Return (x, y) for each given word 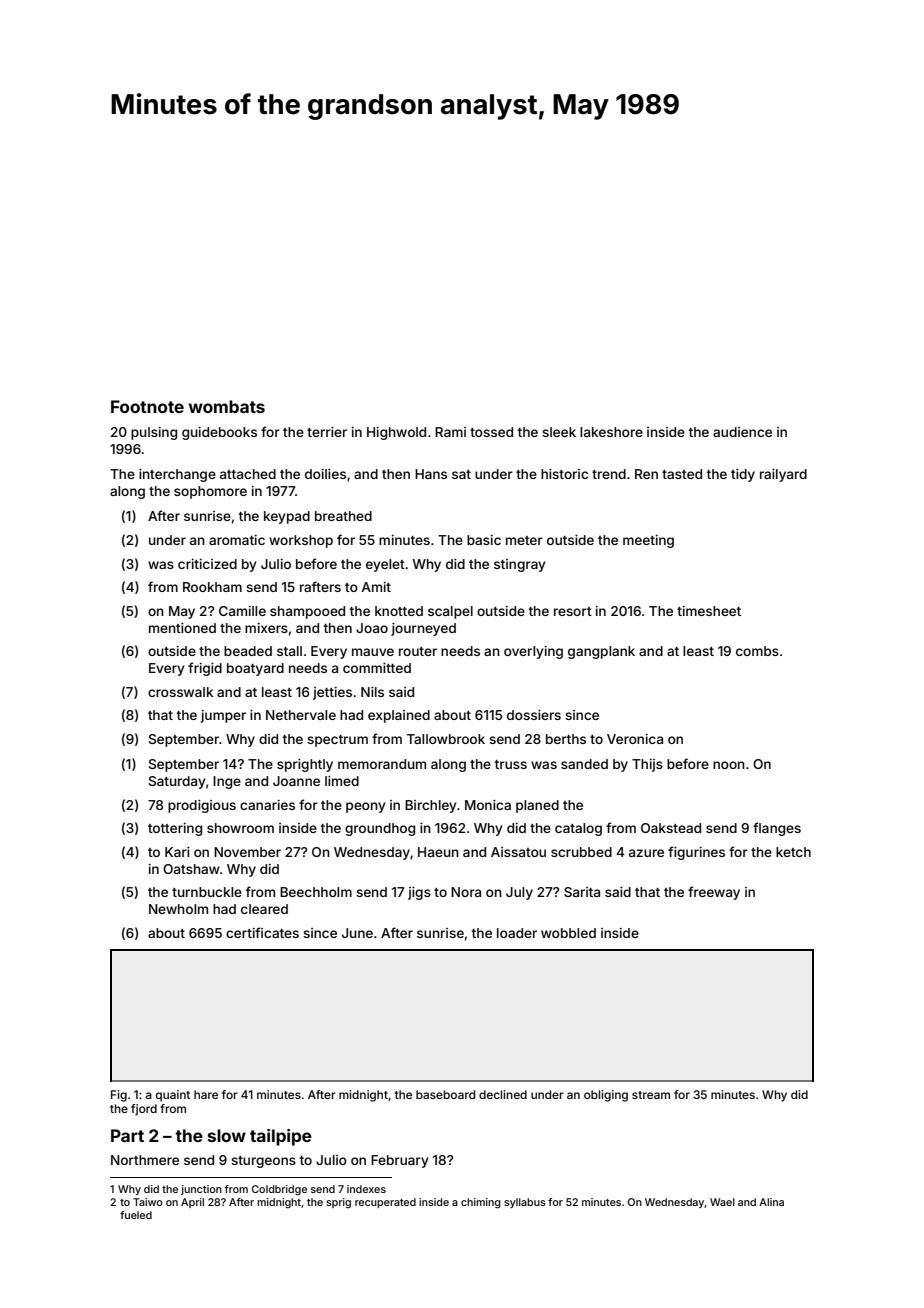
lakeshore (611, 432)
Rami (450, 432)
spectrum (337, 741)
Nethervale (301, 715)
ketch (793, 852)
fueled (136, 1215)
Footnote (147, 406)
